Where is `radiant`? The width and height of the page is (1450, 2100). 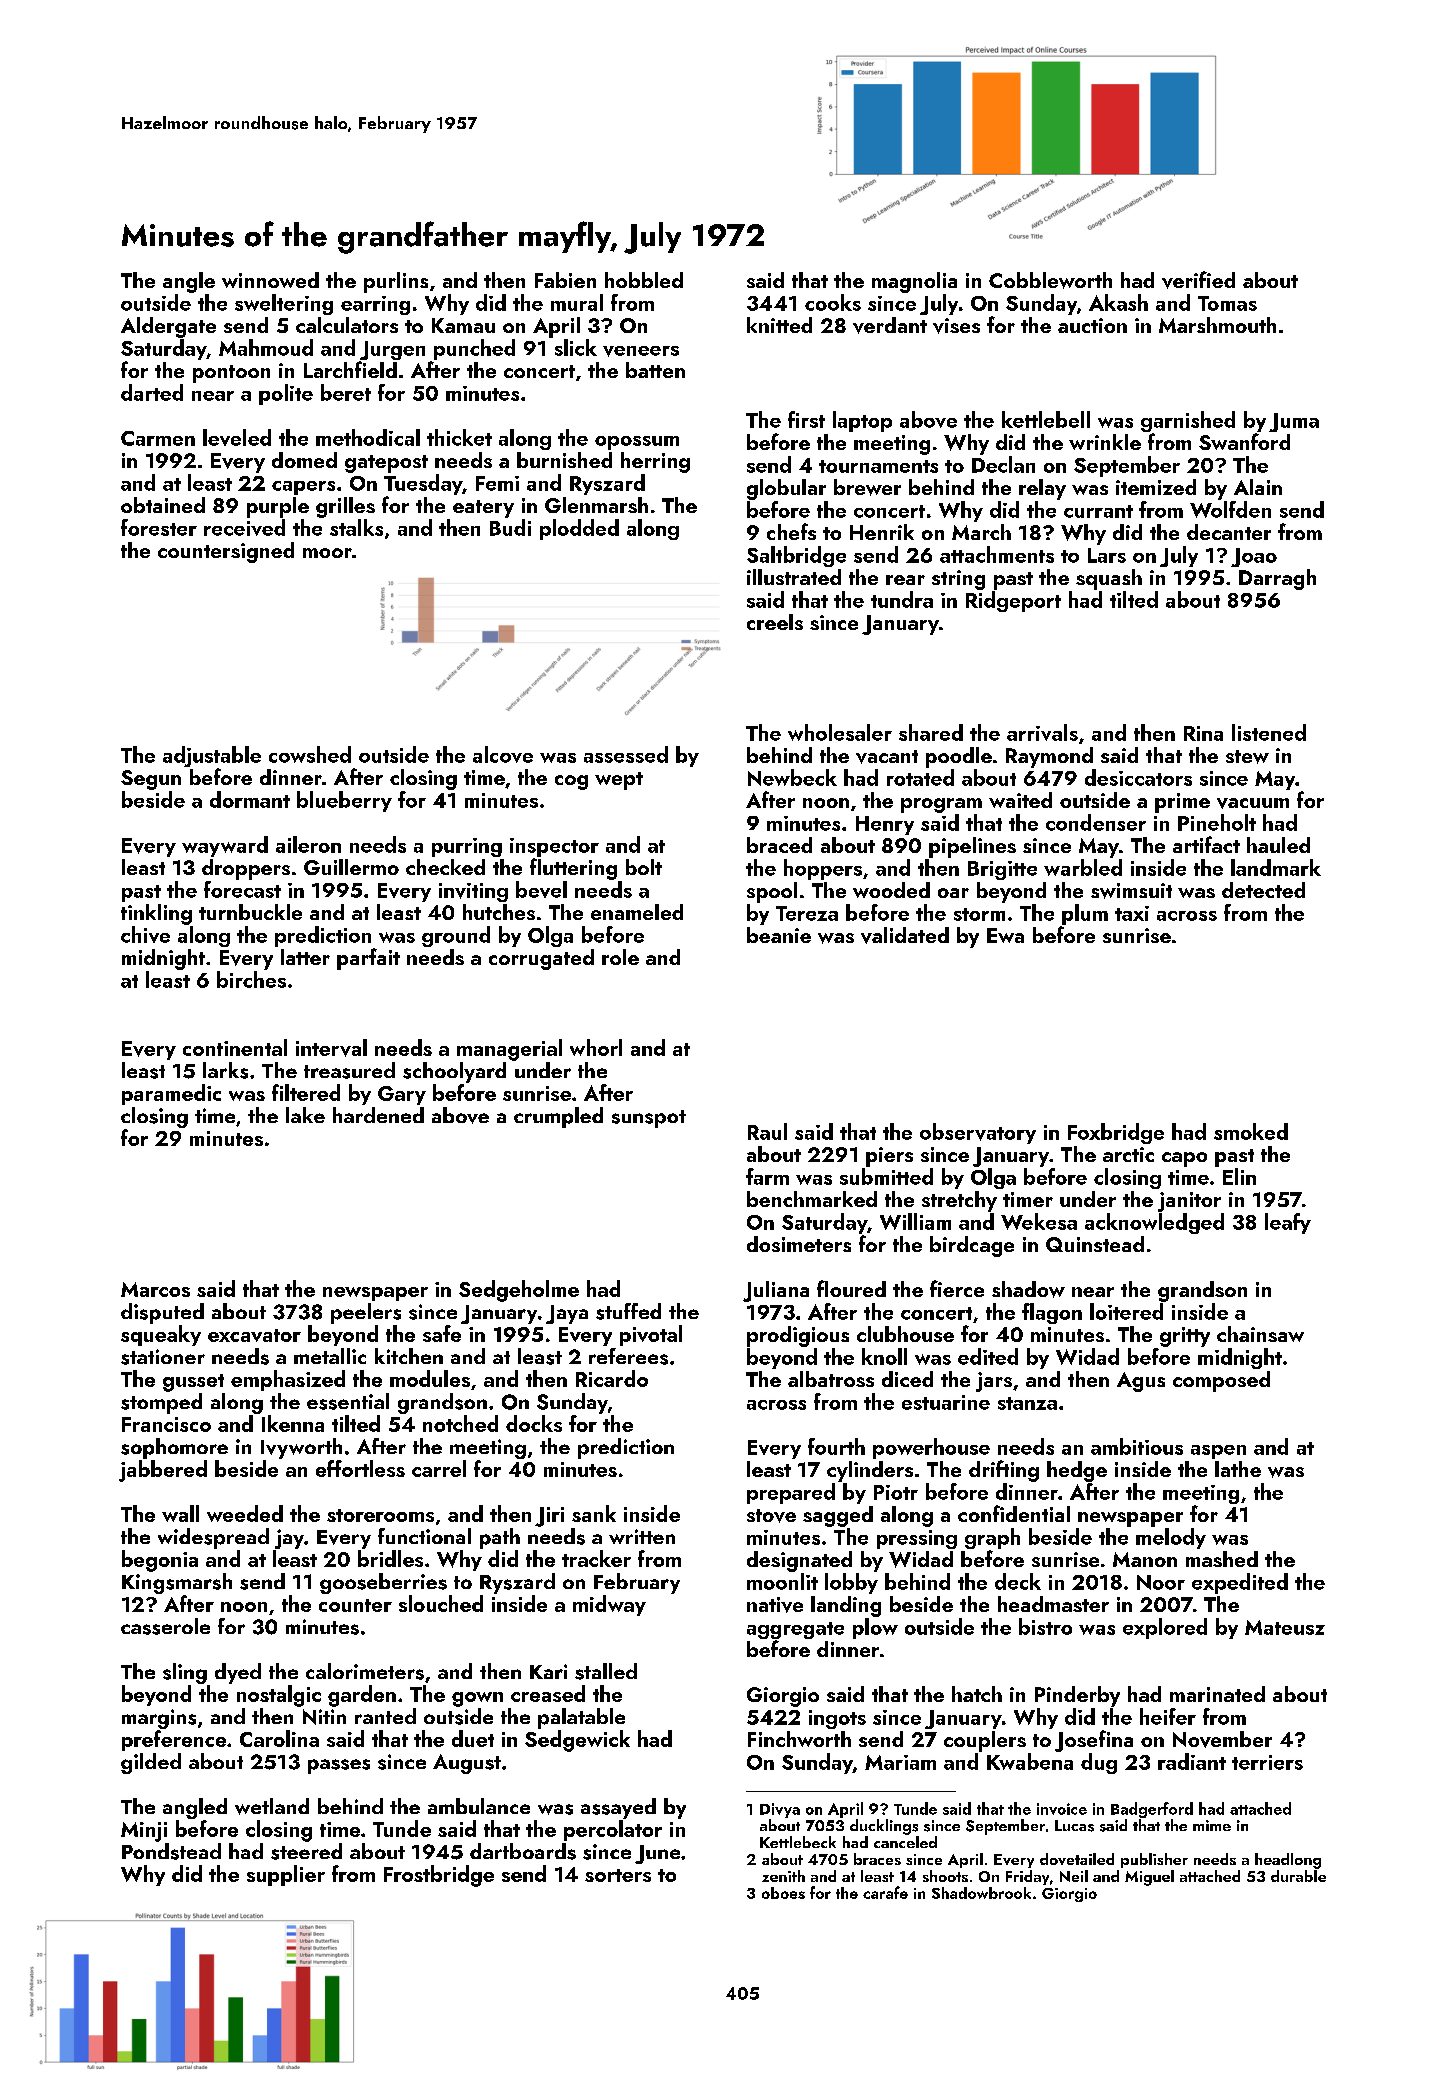 radiant is located at coordinates (1192, 1761).
